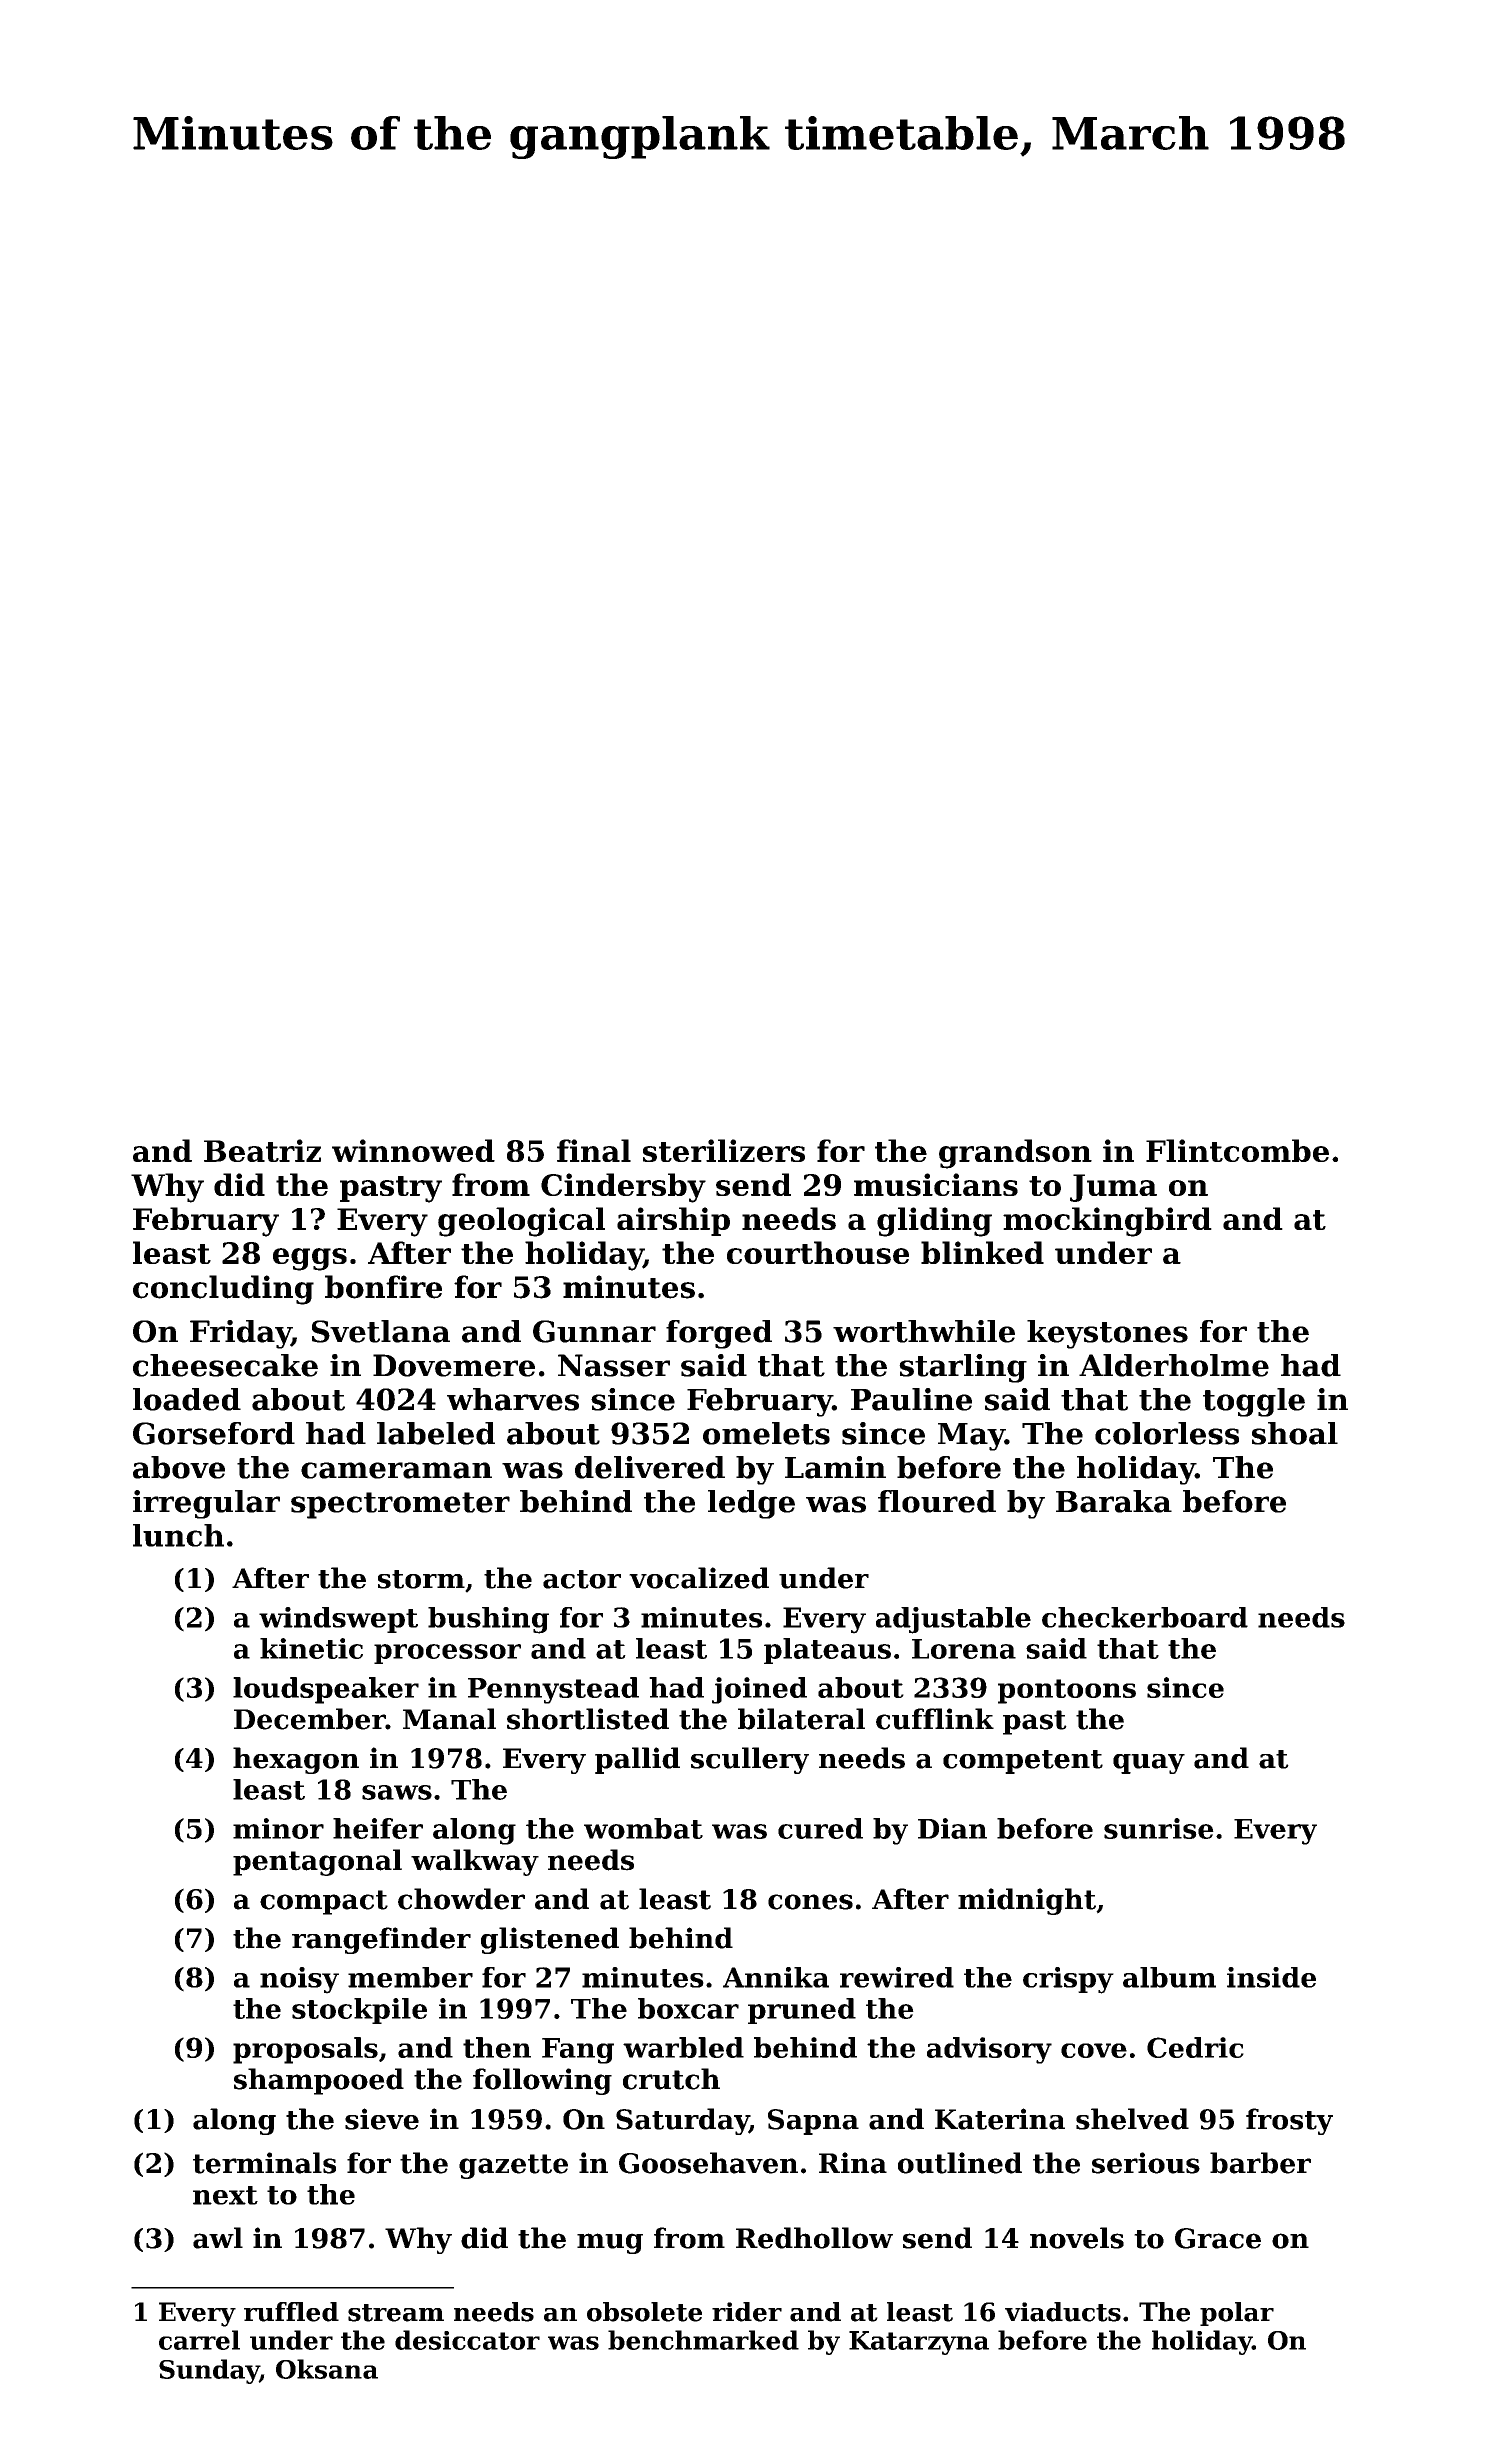 The width and height of the screenshot is (1496, 2464). What do you see at coordinates (550, 1940) in the screenshot?
I see `glistened` at bounding box center [550, 1940].
